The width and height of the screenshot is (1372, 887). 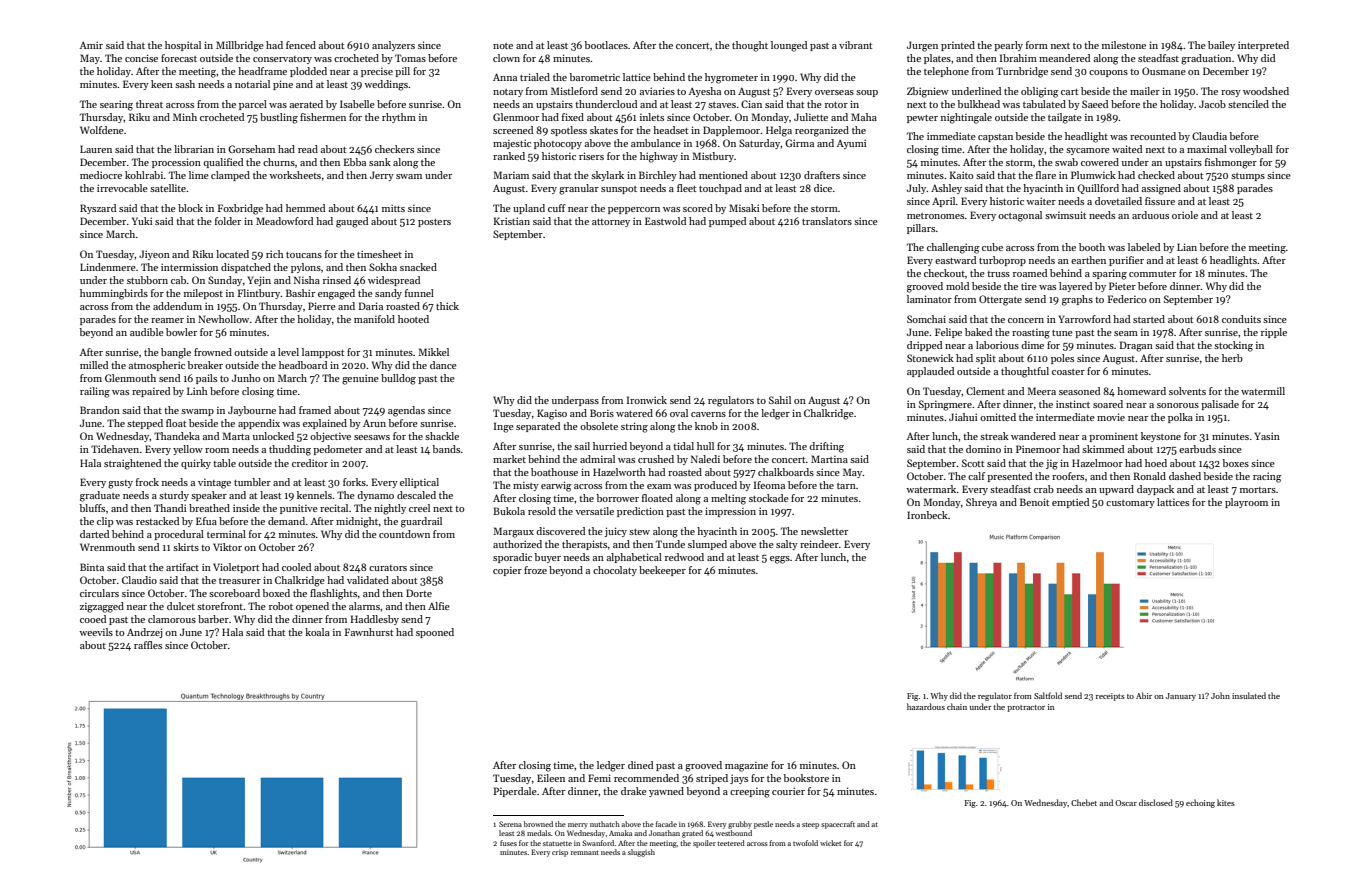 What do you see at coordinates (383, 267) in the screenshot?
I see `Sokha` at bounding box center [383, 267].
